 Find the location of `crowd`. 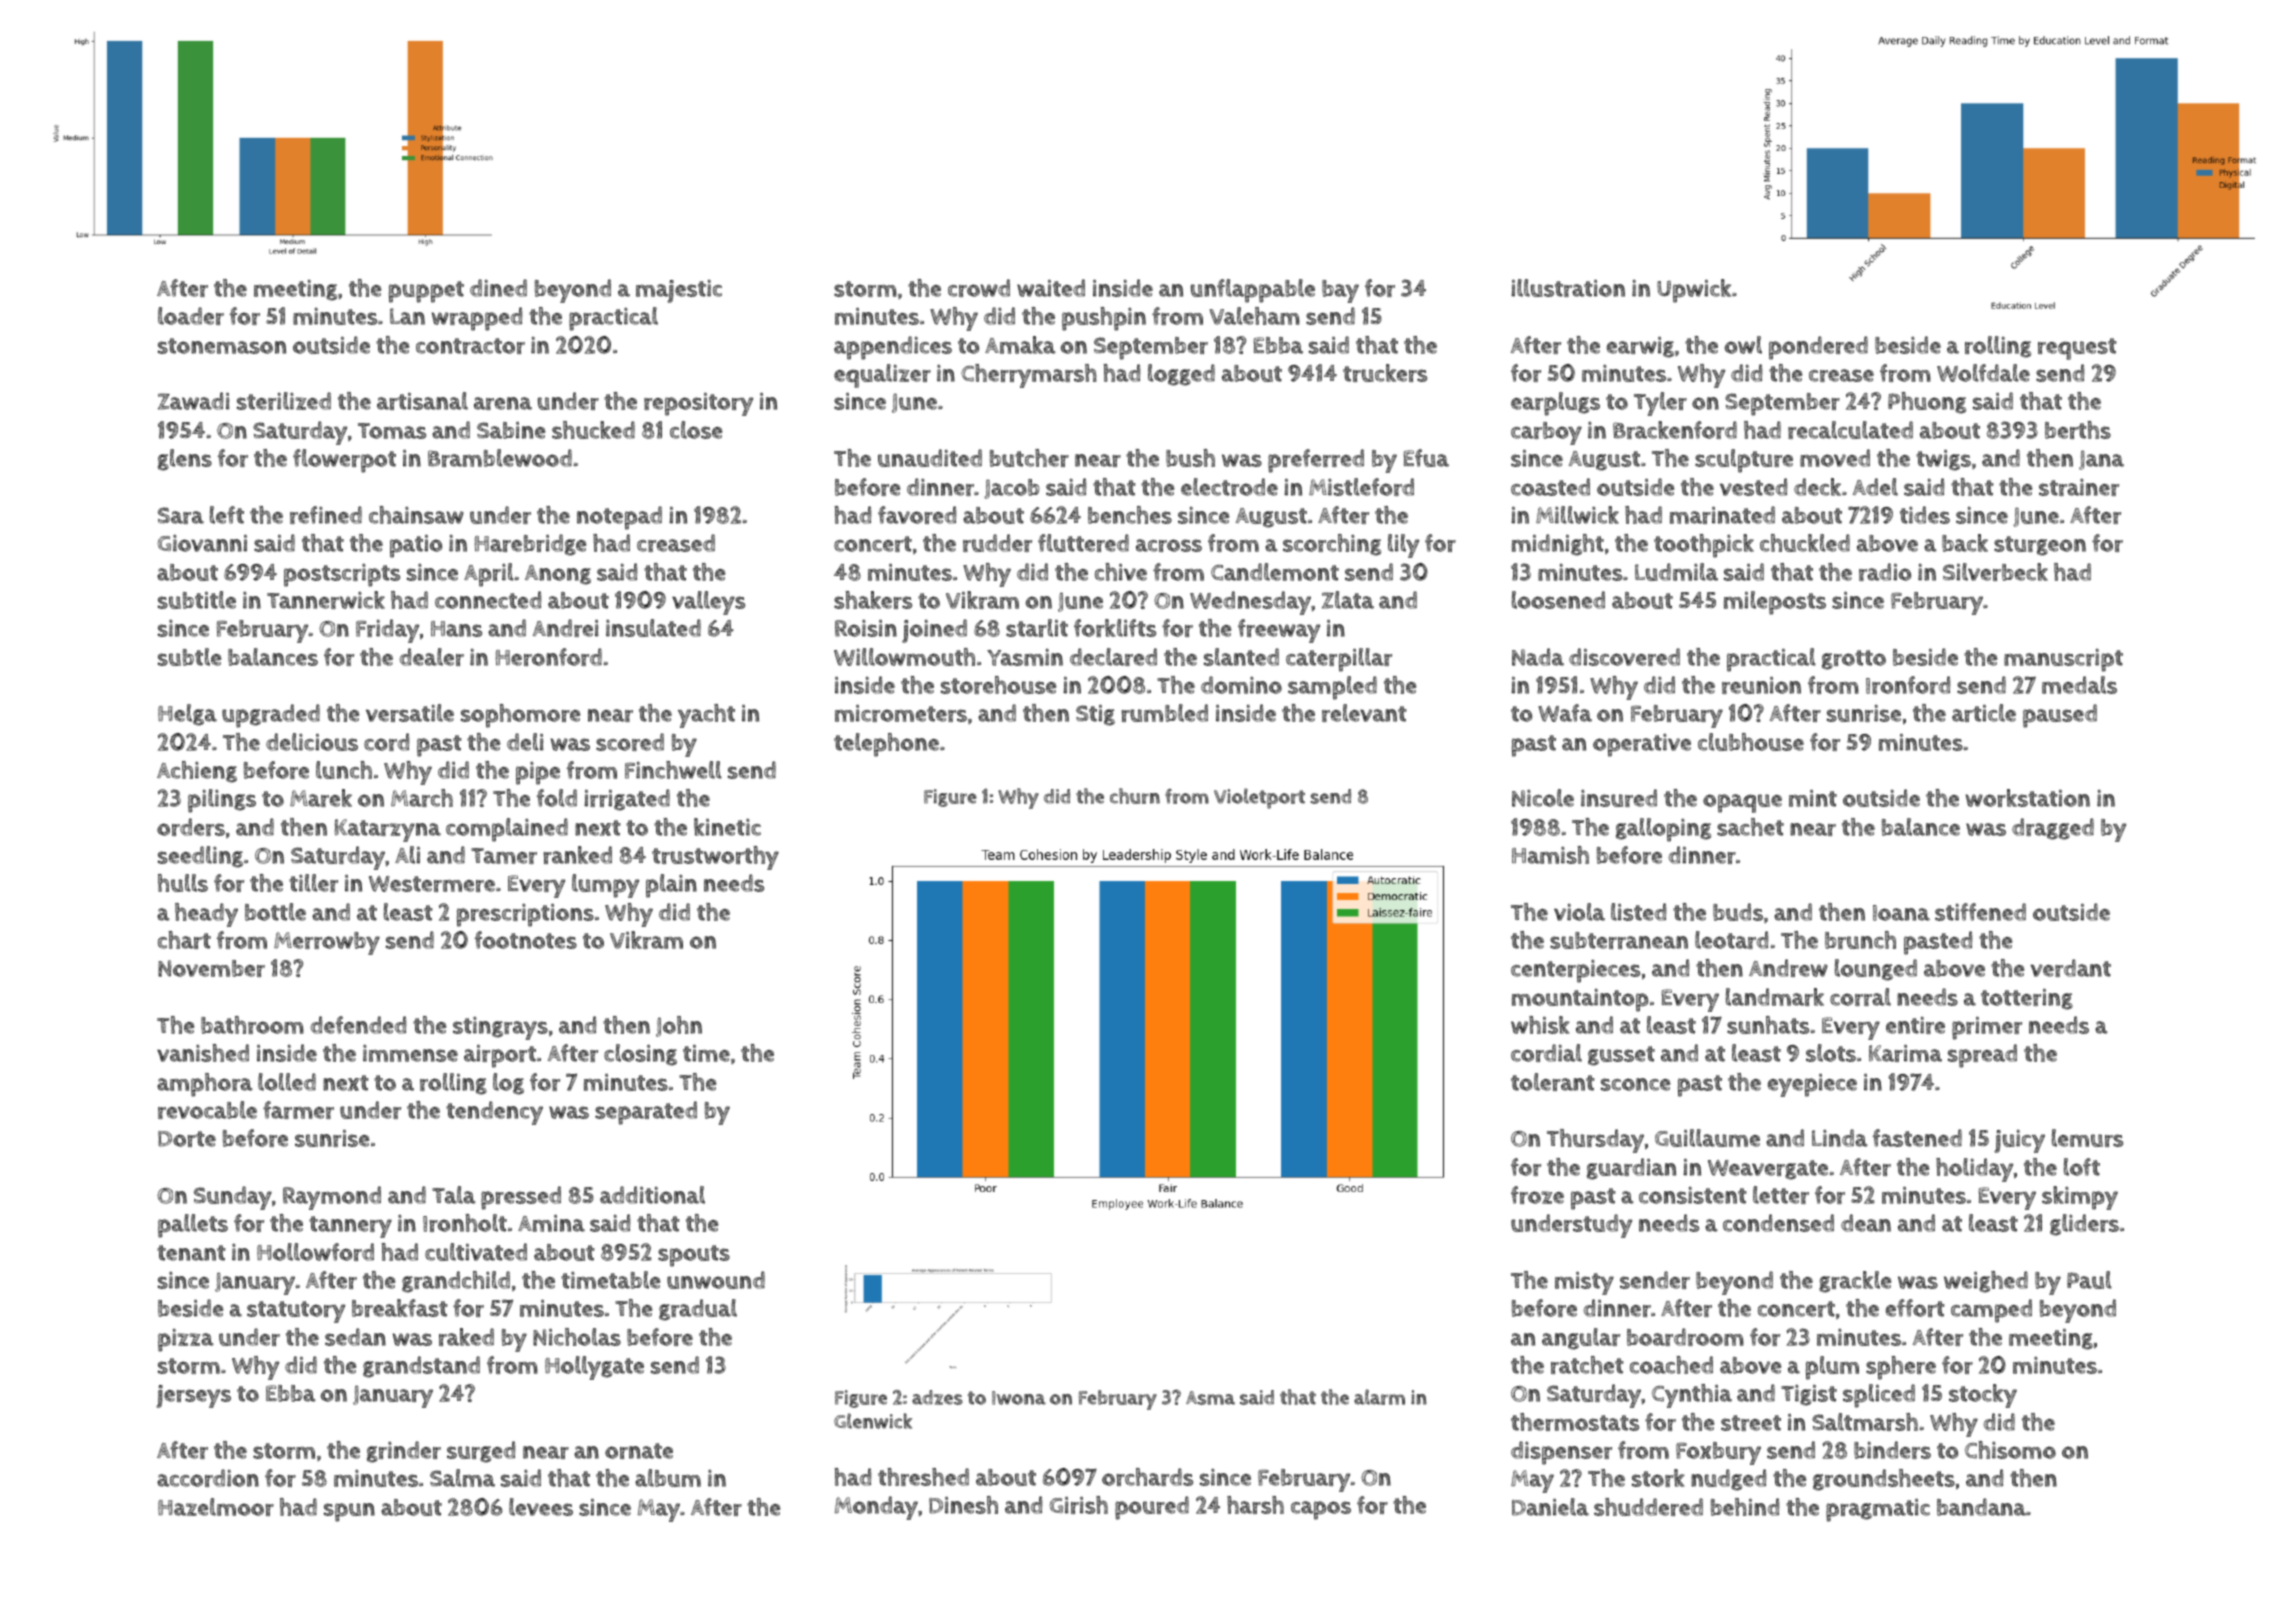

crowd is located at coordinates (979, 288).
